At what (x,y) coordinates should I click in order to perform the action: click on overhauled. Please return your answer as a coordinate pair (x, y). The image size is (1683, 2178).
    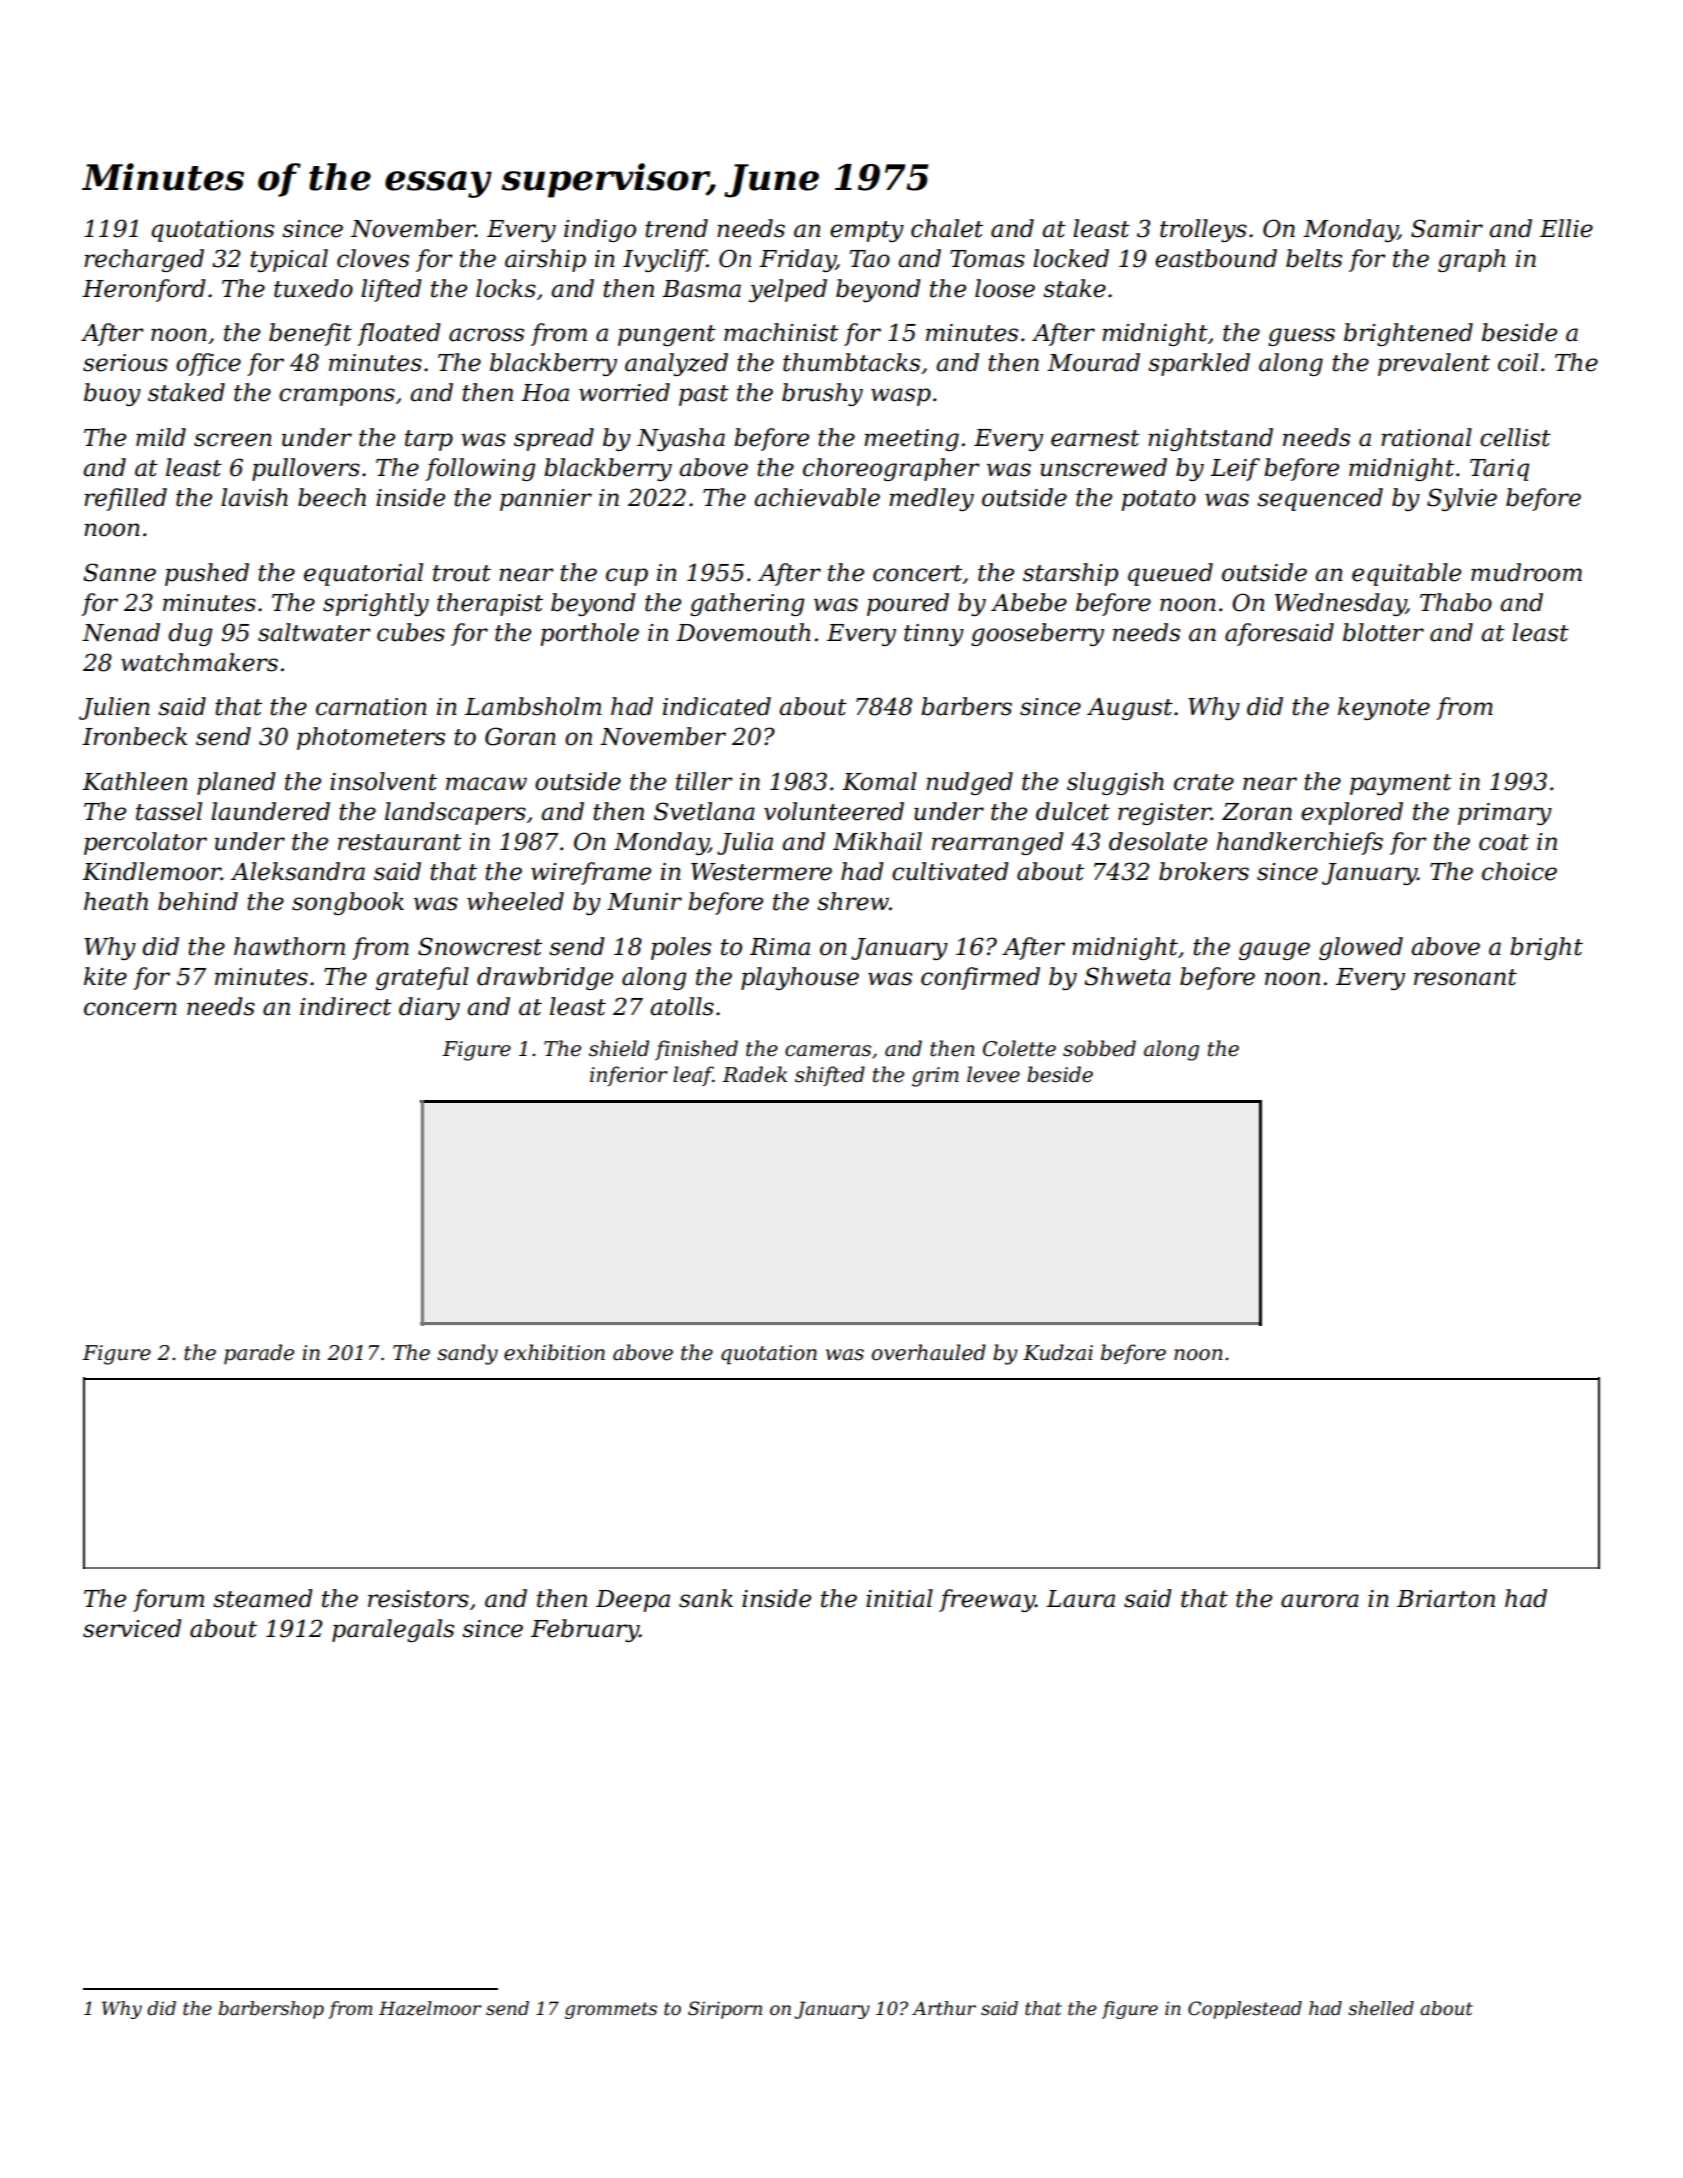
    Looking at the image, I should click on (929, 1352).
